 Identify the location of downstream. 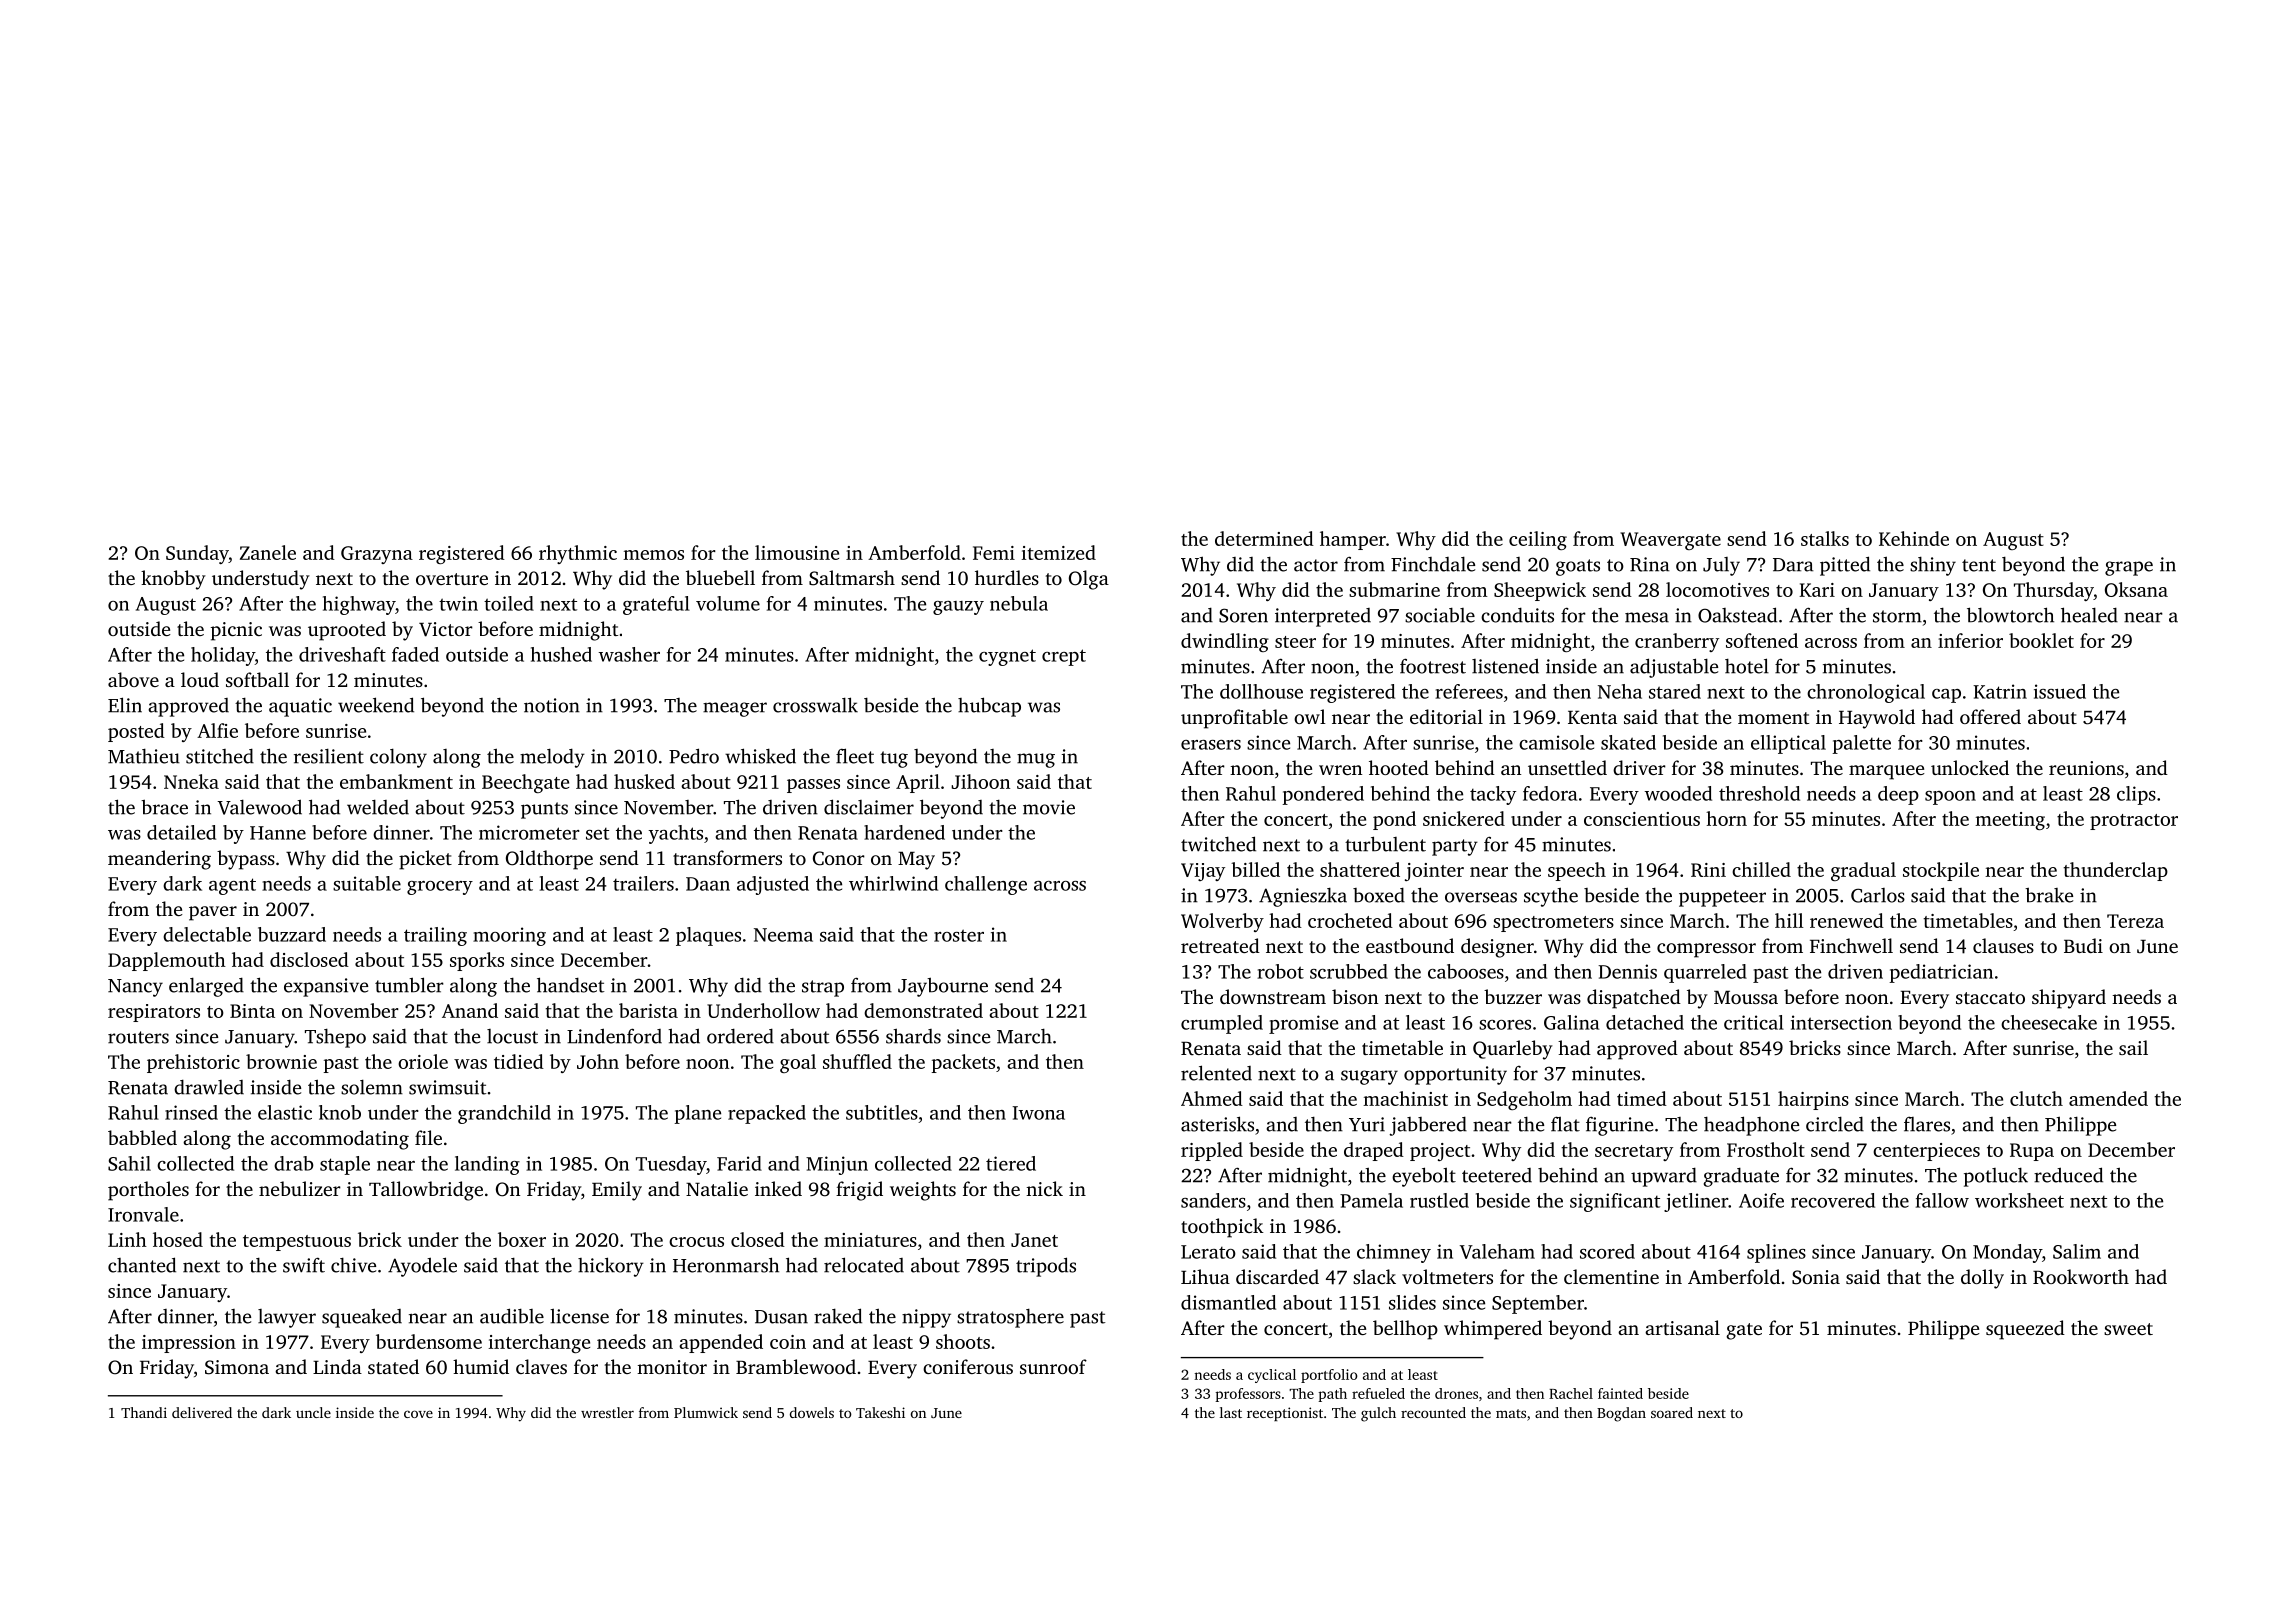
(1273, 996).
